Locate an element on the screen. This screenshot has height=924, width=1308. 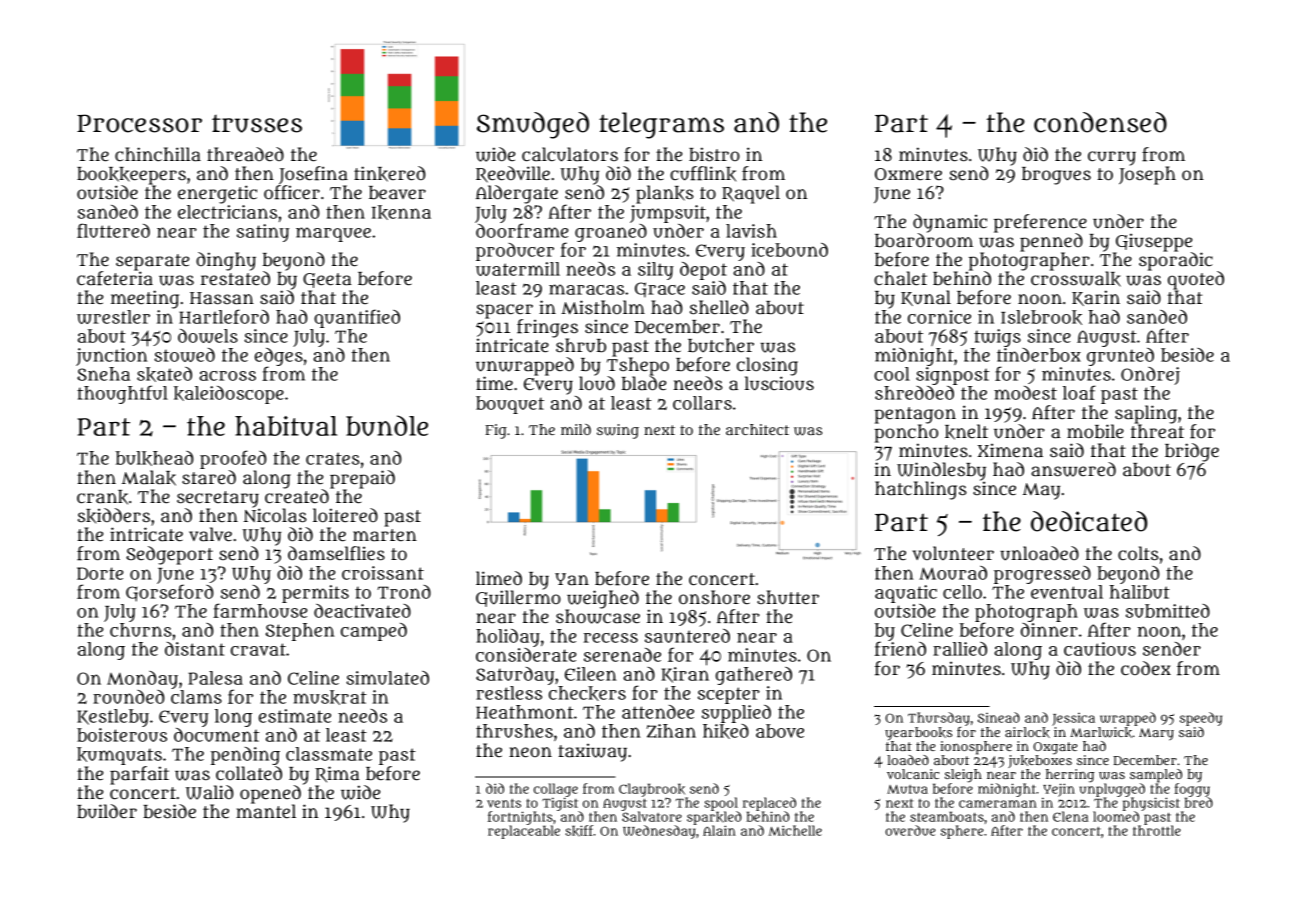
bred is located at coordinates (1198, 802).
